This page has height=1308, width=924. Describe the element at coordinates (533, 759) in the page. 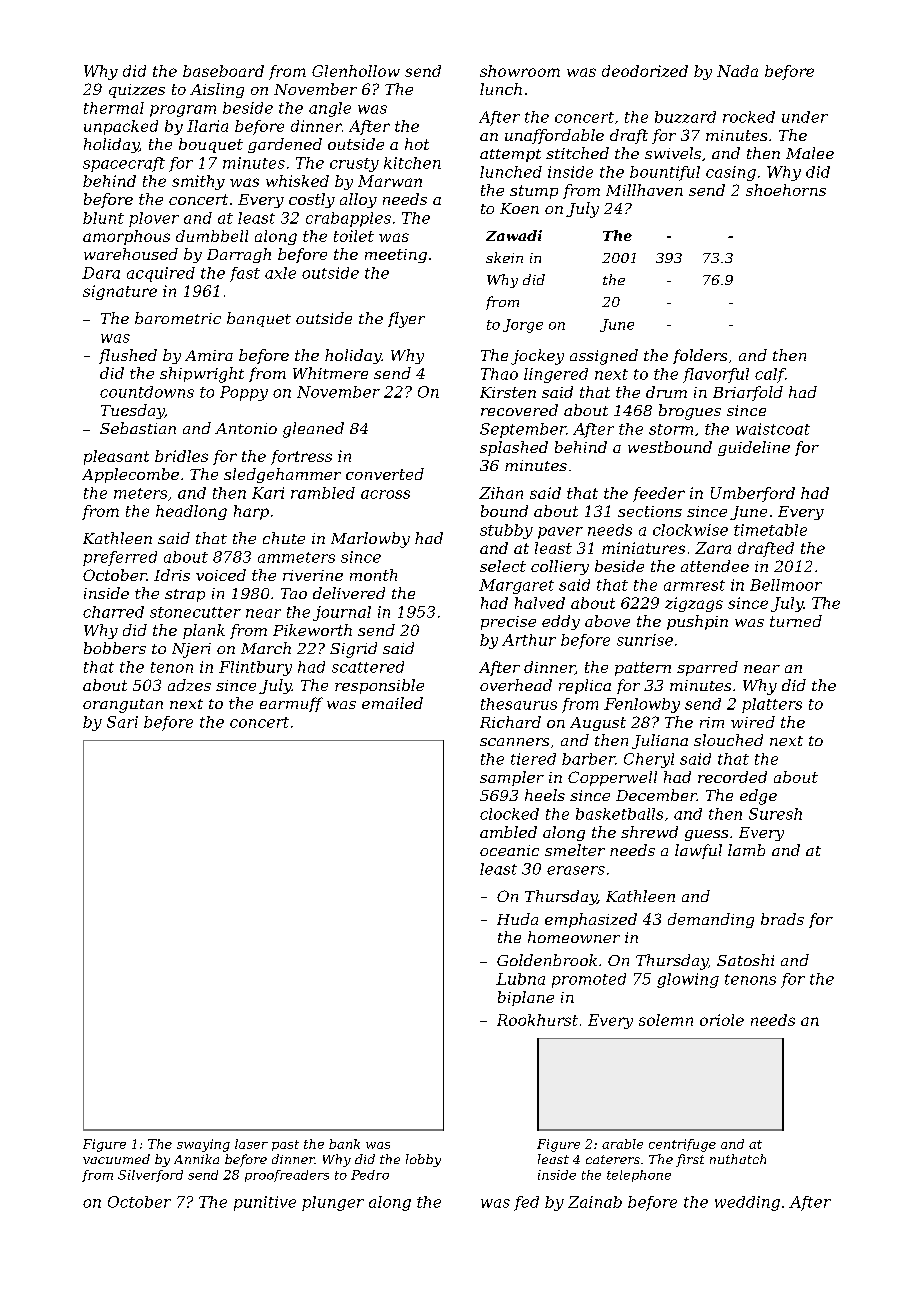

I see `tiered` at that location.
